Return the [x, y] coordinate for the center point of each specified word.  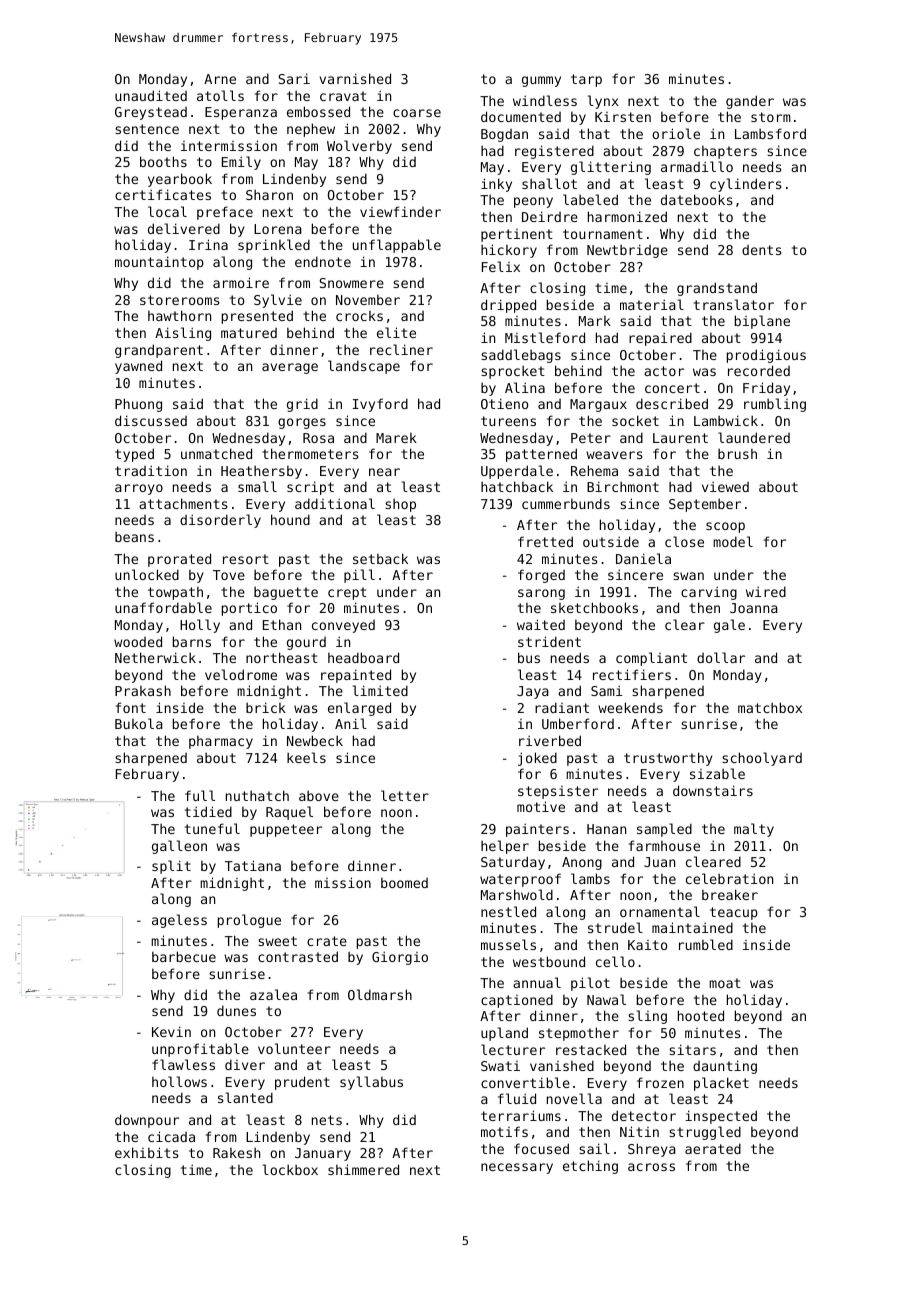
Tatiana [253, 865]
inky [496, 185]
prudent [302, 1083]
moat [725, 983]
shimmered [363, 1169]
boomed [404, 883]
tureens [508, 421]
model [733, 541]
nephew [311, 130]
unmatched [216, 453]
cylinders [746, 185]
